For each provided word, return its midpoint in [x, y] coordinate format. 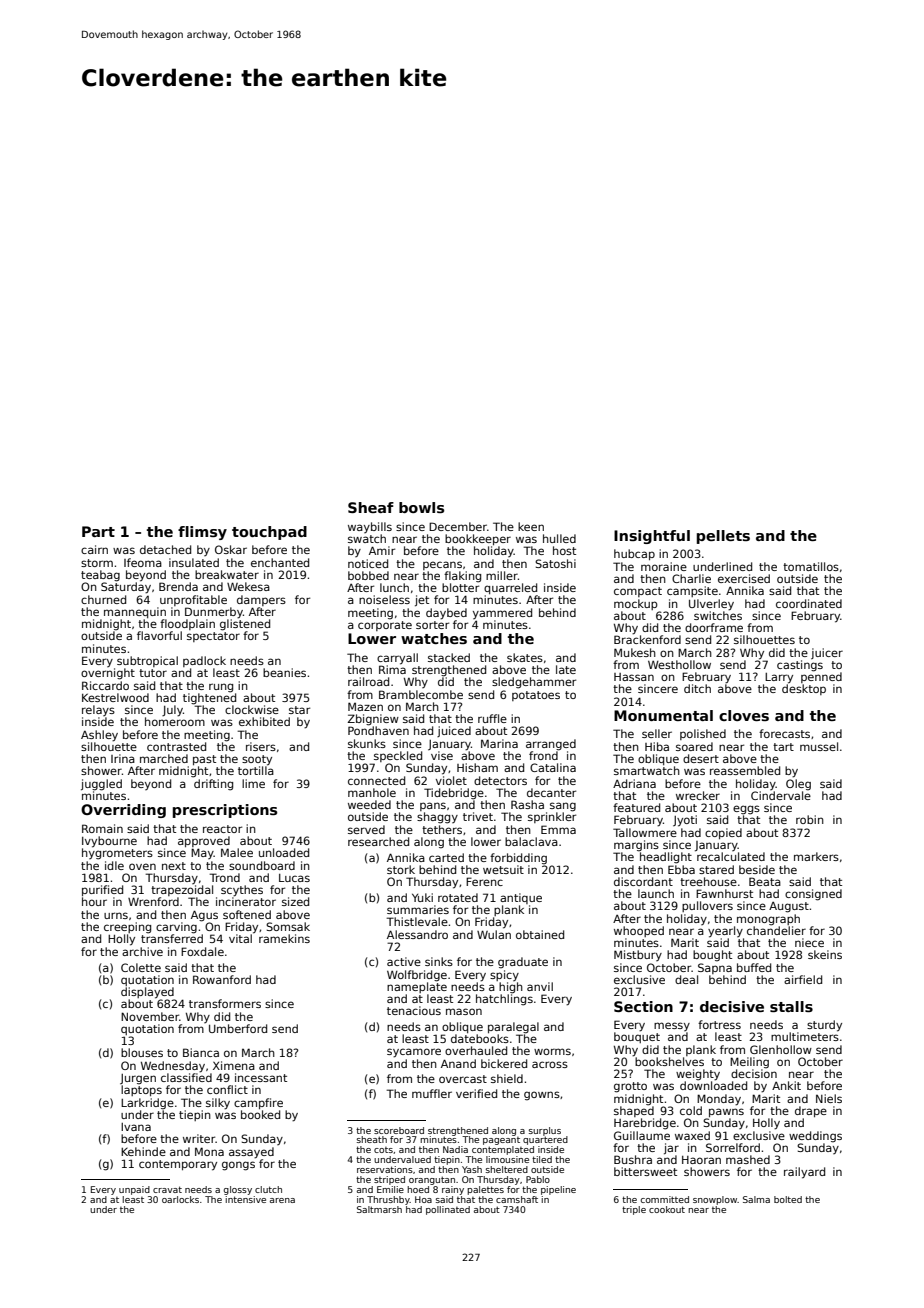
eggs [746, 810]
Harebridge [645, 1124]
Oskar [231, 549]
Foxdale [202, 951]
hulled [559, 538]
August [789, 907]
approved [204, 841]
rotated [458, 897]
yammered [502, 613]
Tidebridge [454, 794]
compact [638, 592]
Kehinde [143, 1151]
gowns [542, 1096]
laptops [141, 1090]
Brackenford [647, 639]
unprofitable [193, 600]
